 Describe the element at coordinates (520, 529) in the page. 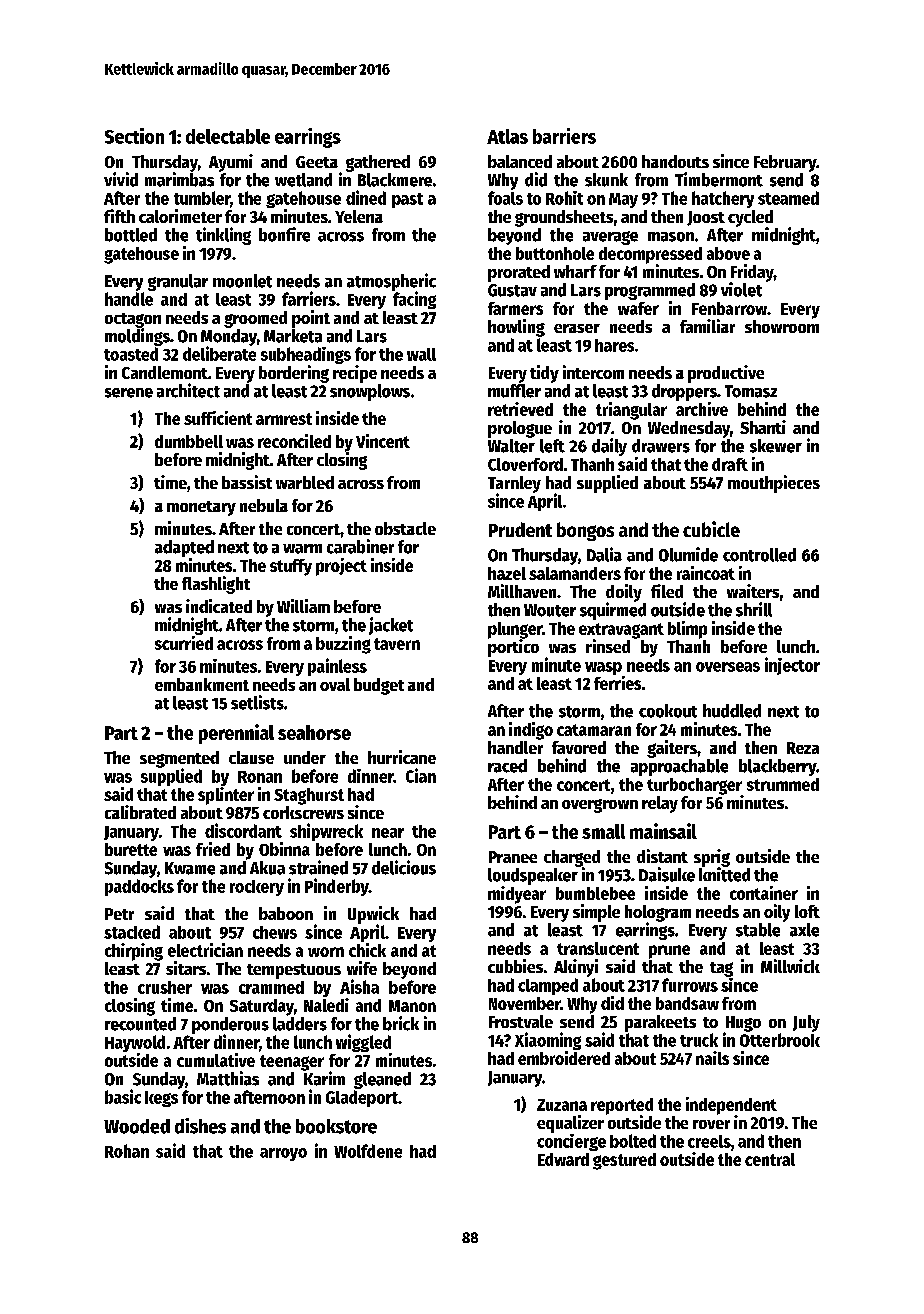

I see `Prudent` at that location.
